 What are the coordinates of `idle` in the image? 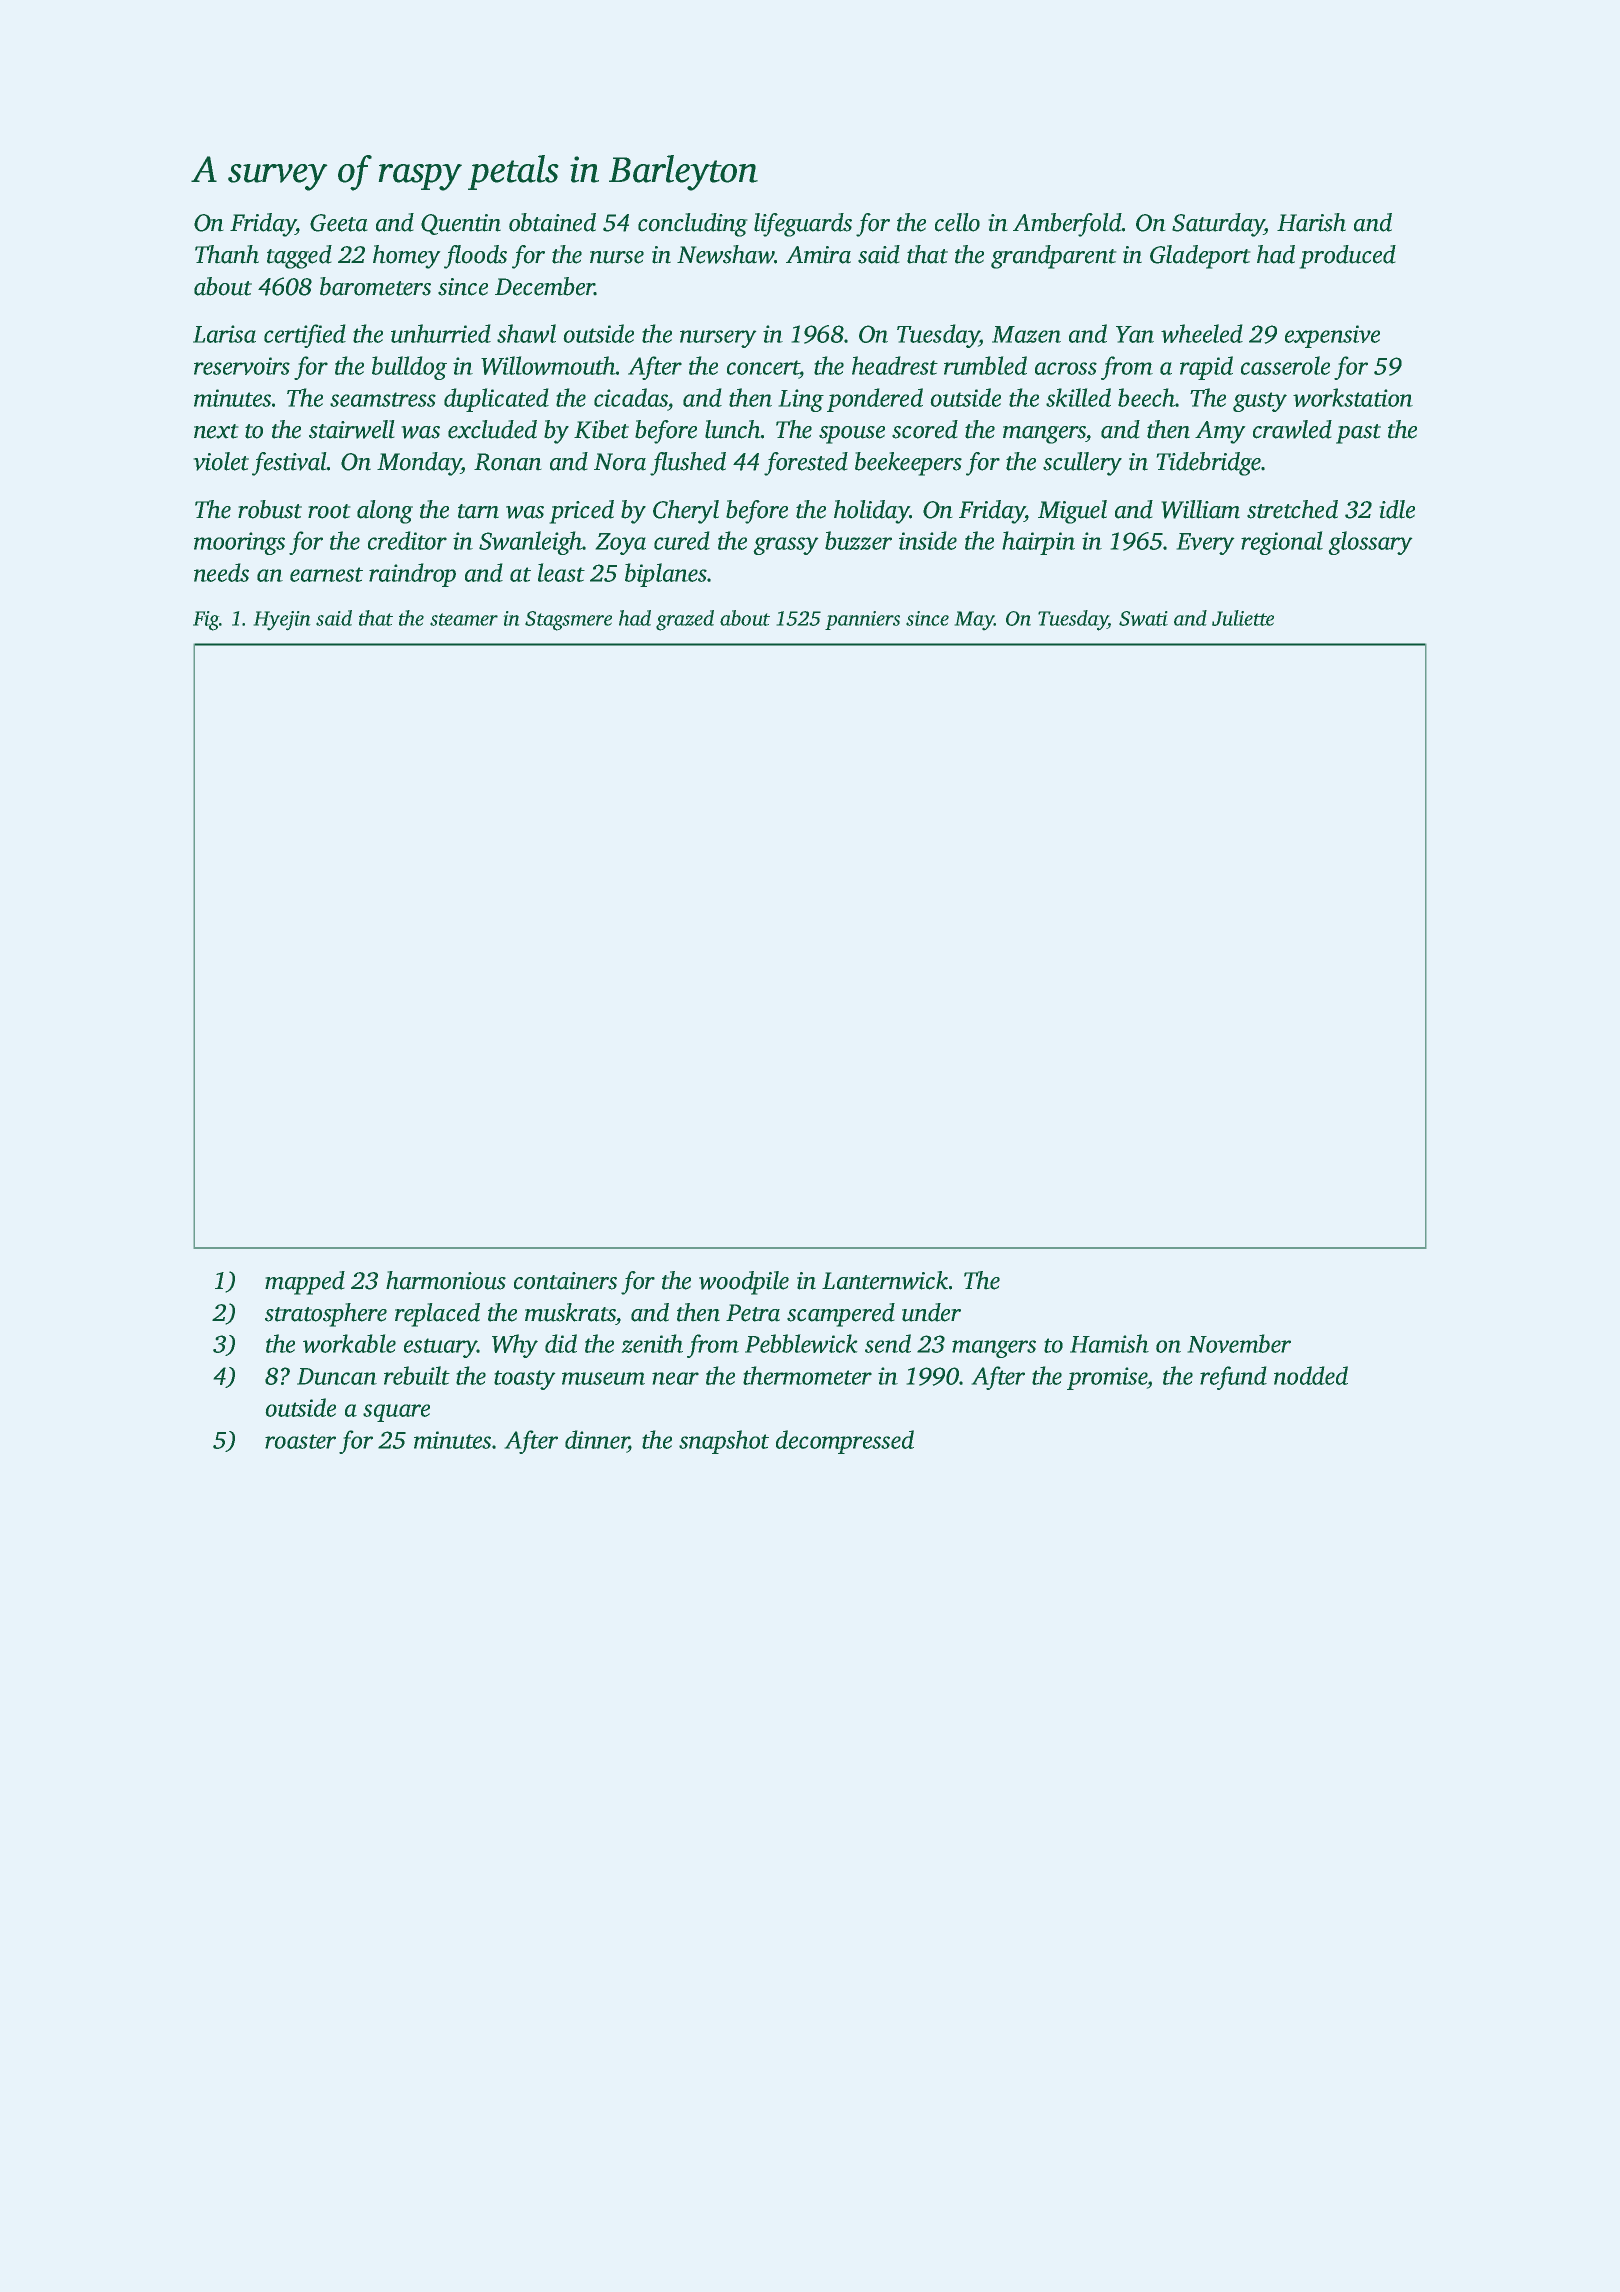 It's located at (1397, 509).
